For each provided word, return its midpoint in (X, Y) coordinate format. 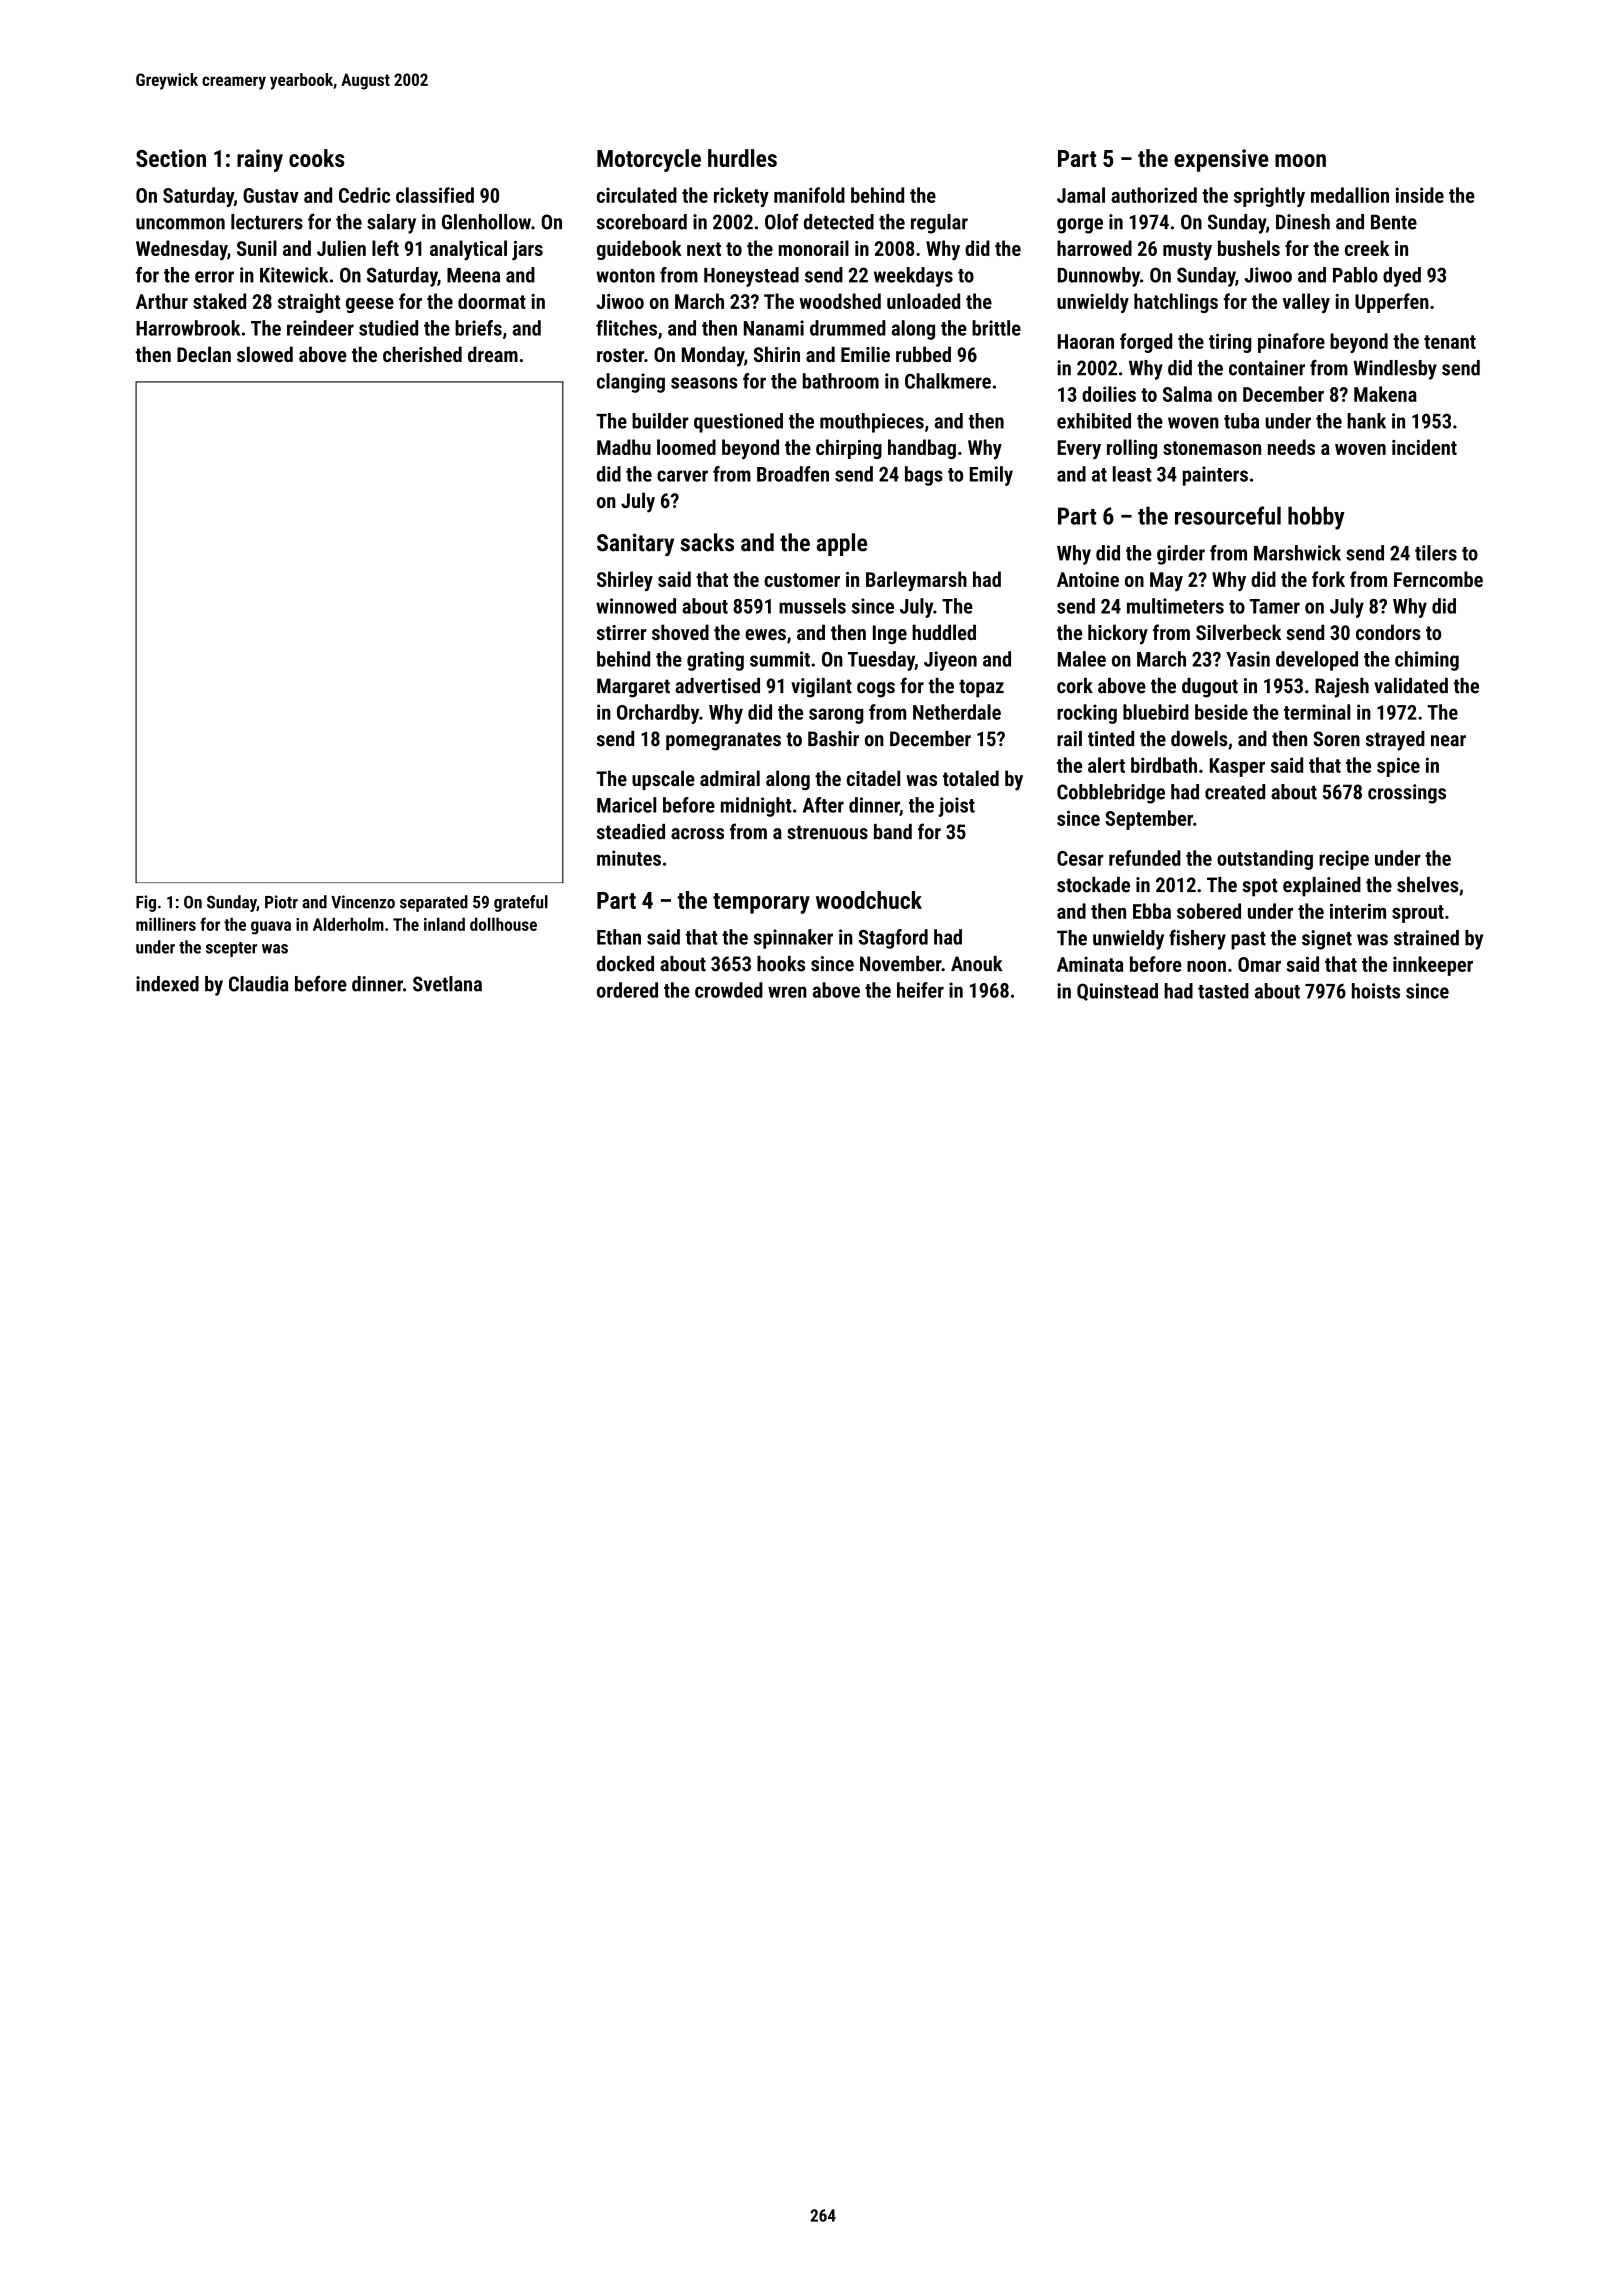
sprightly (1269, 197)
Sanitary (635, 544)
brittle (996, 328)
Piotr (281, 902)
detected (839, 222)
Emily (991, 476)
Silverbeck (1238, 632)
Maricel (626, 805)
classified (435, 195)
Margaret (633, 688)
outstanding (1265, 860)
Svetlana (447, 984)
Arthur (162, 301)
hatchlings (1176, 303)
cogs (876, 690)
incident (1424, 447)
